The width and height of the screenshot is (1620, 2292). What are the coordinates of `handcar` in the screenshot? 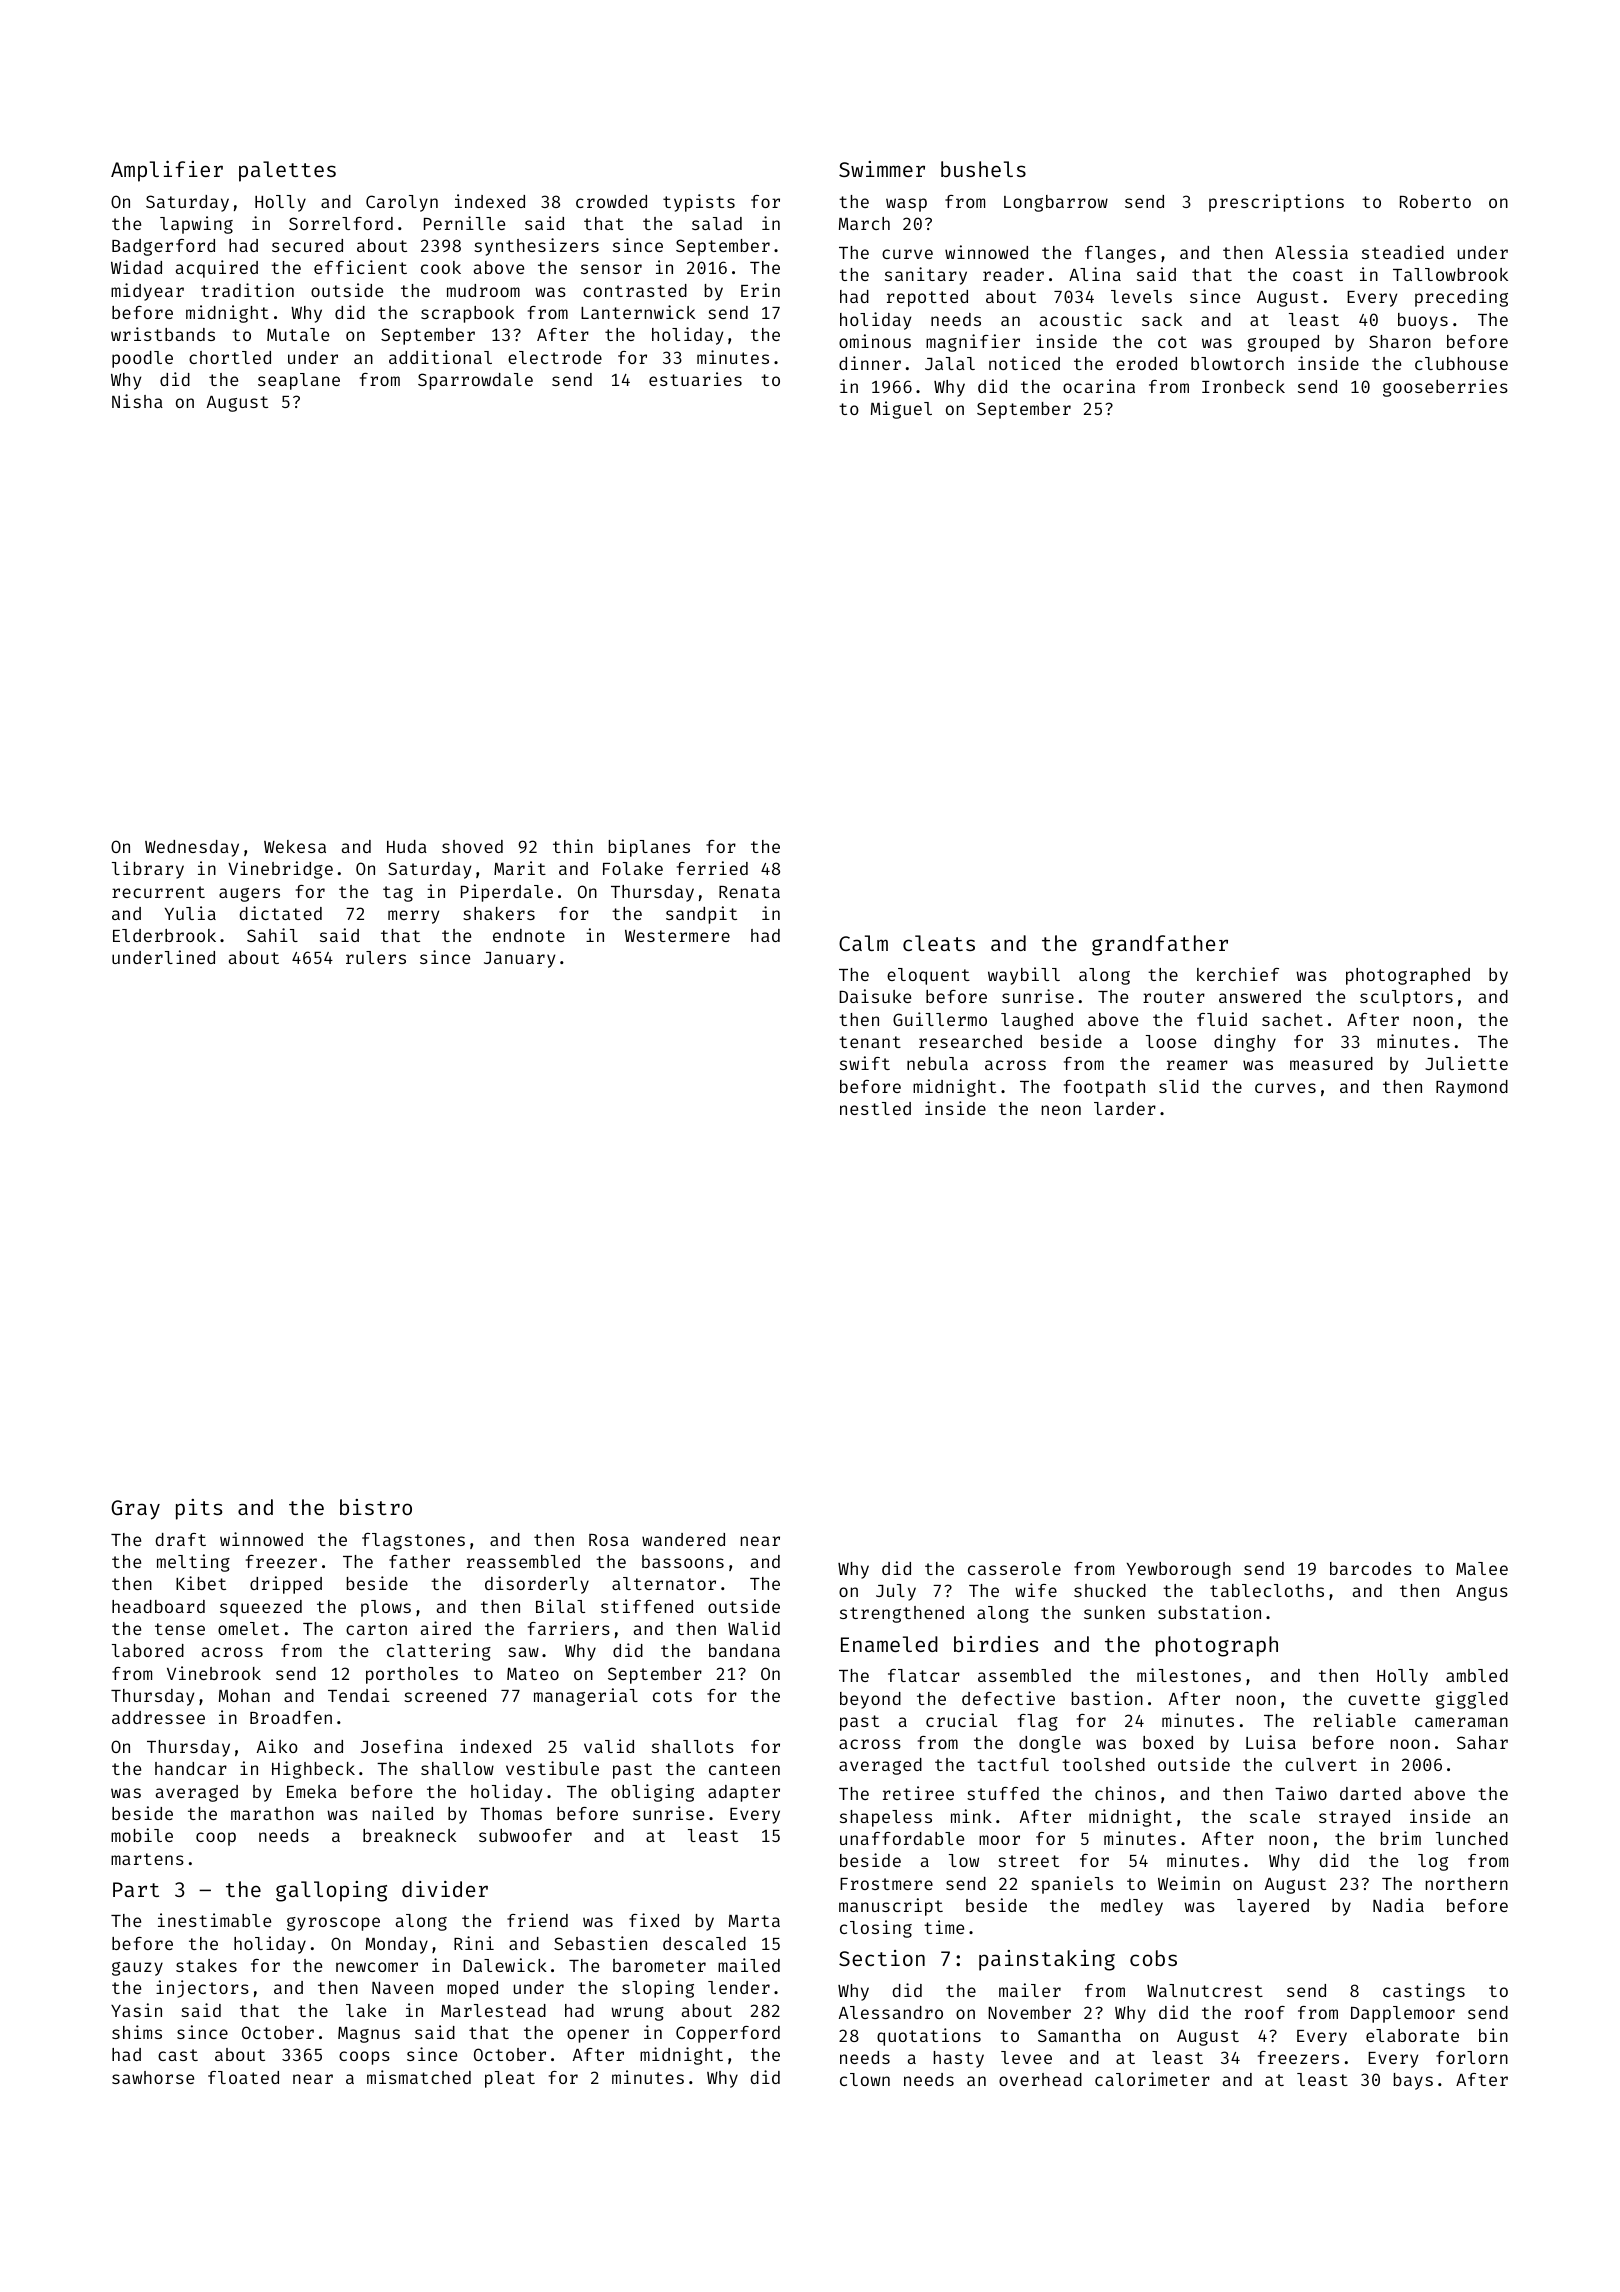 It's located at (191, 1768).
